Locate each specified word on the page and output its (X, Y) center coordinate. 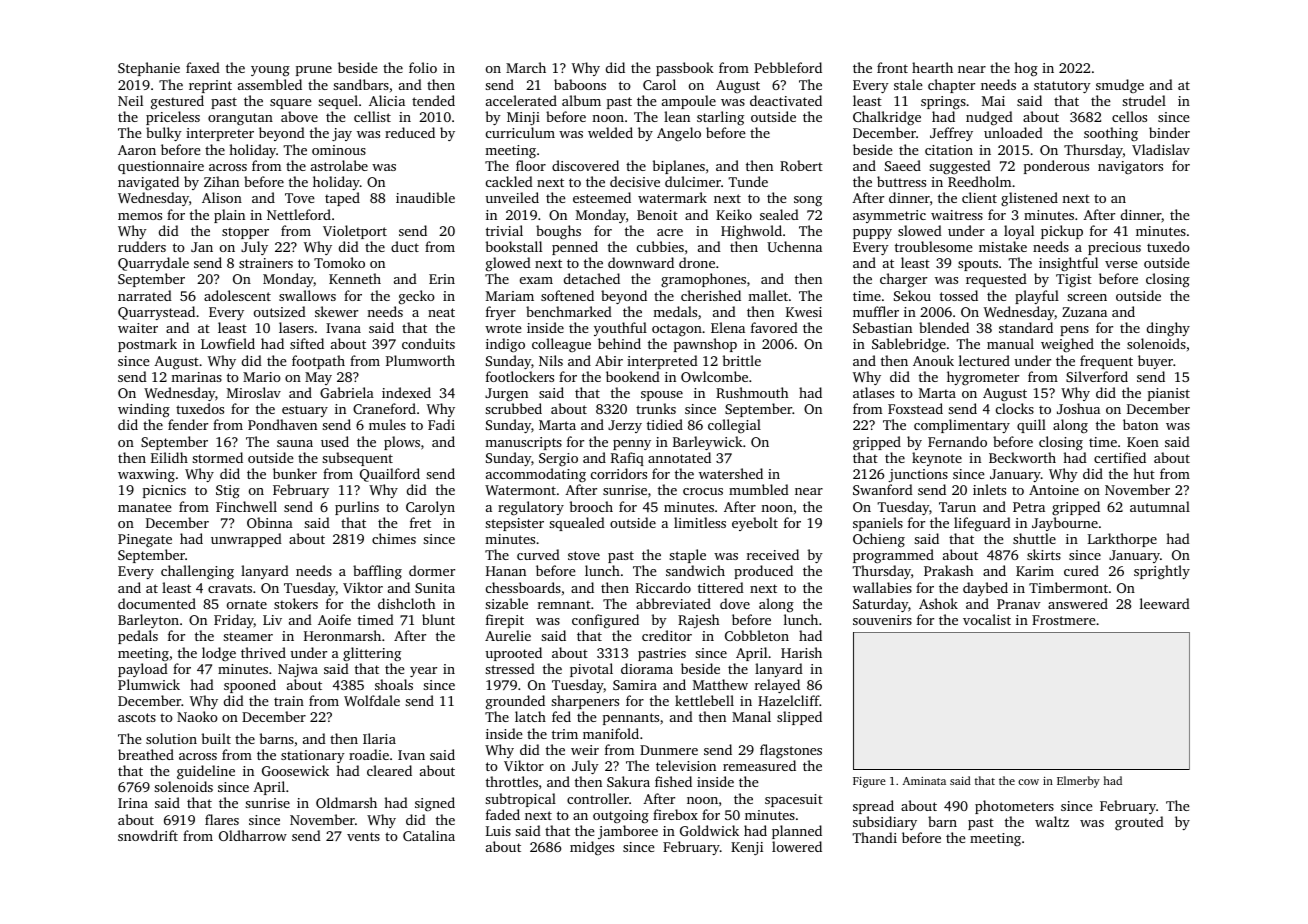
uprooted (513, 654)
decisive (635, 181)
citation (949, 150)
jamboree (628, 832)
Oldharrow (253, 835)
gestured (177, 102)
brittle (742, 360)
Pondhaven (282, 424)
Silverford (1097, 376)
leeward (1165, 603)
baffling (377, 572)
